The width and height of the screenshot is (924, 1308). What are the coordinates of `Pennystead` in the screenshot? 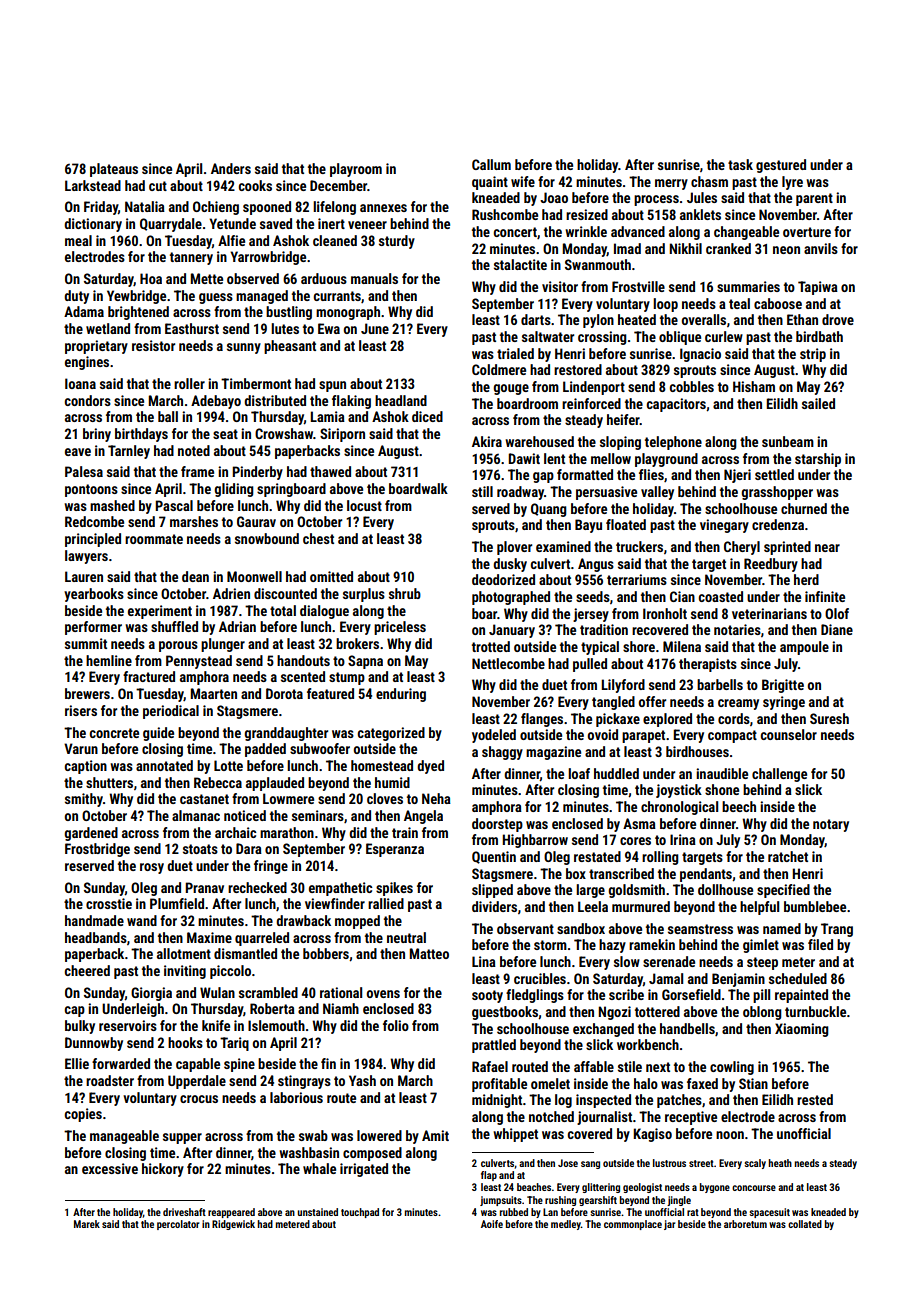 It's located at (199, 662).
